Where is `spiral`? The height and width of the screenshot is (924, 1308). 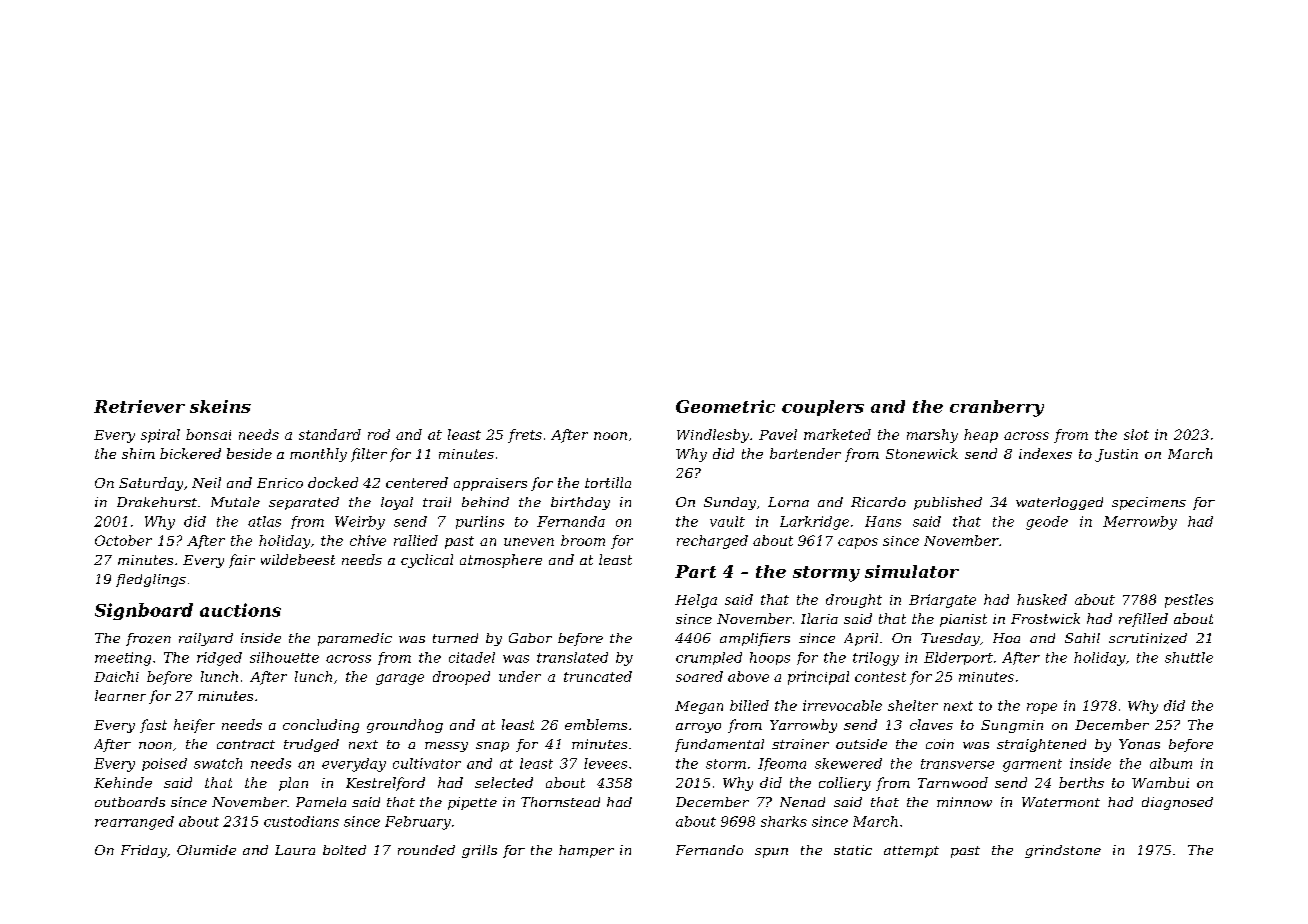
spiral is located at coordinates (160, 436).
